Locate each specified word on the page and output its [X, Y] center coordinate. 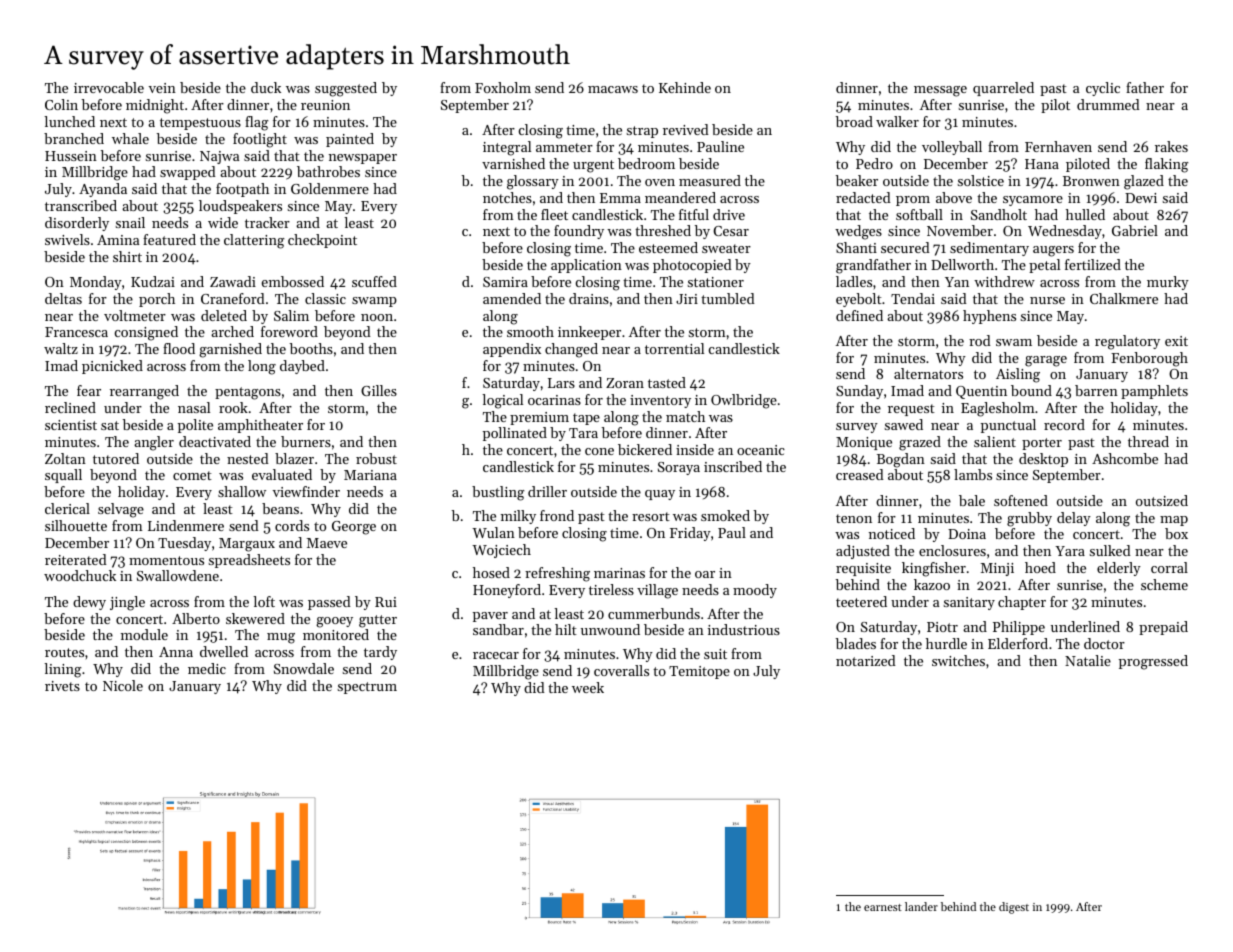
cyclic [1103, 89]
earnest [883, 907]
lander [921, 906]
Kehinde [685, 87]
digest [1014, 908]
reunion [325, 105]
